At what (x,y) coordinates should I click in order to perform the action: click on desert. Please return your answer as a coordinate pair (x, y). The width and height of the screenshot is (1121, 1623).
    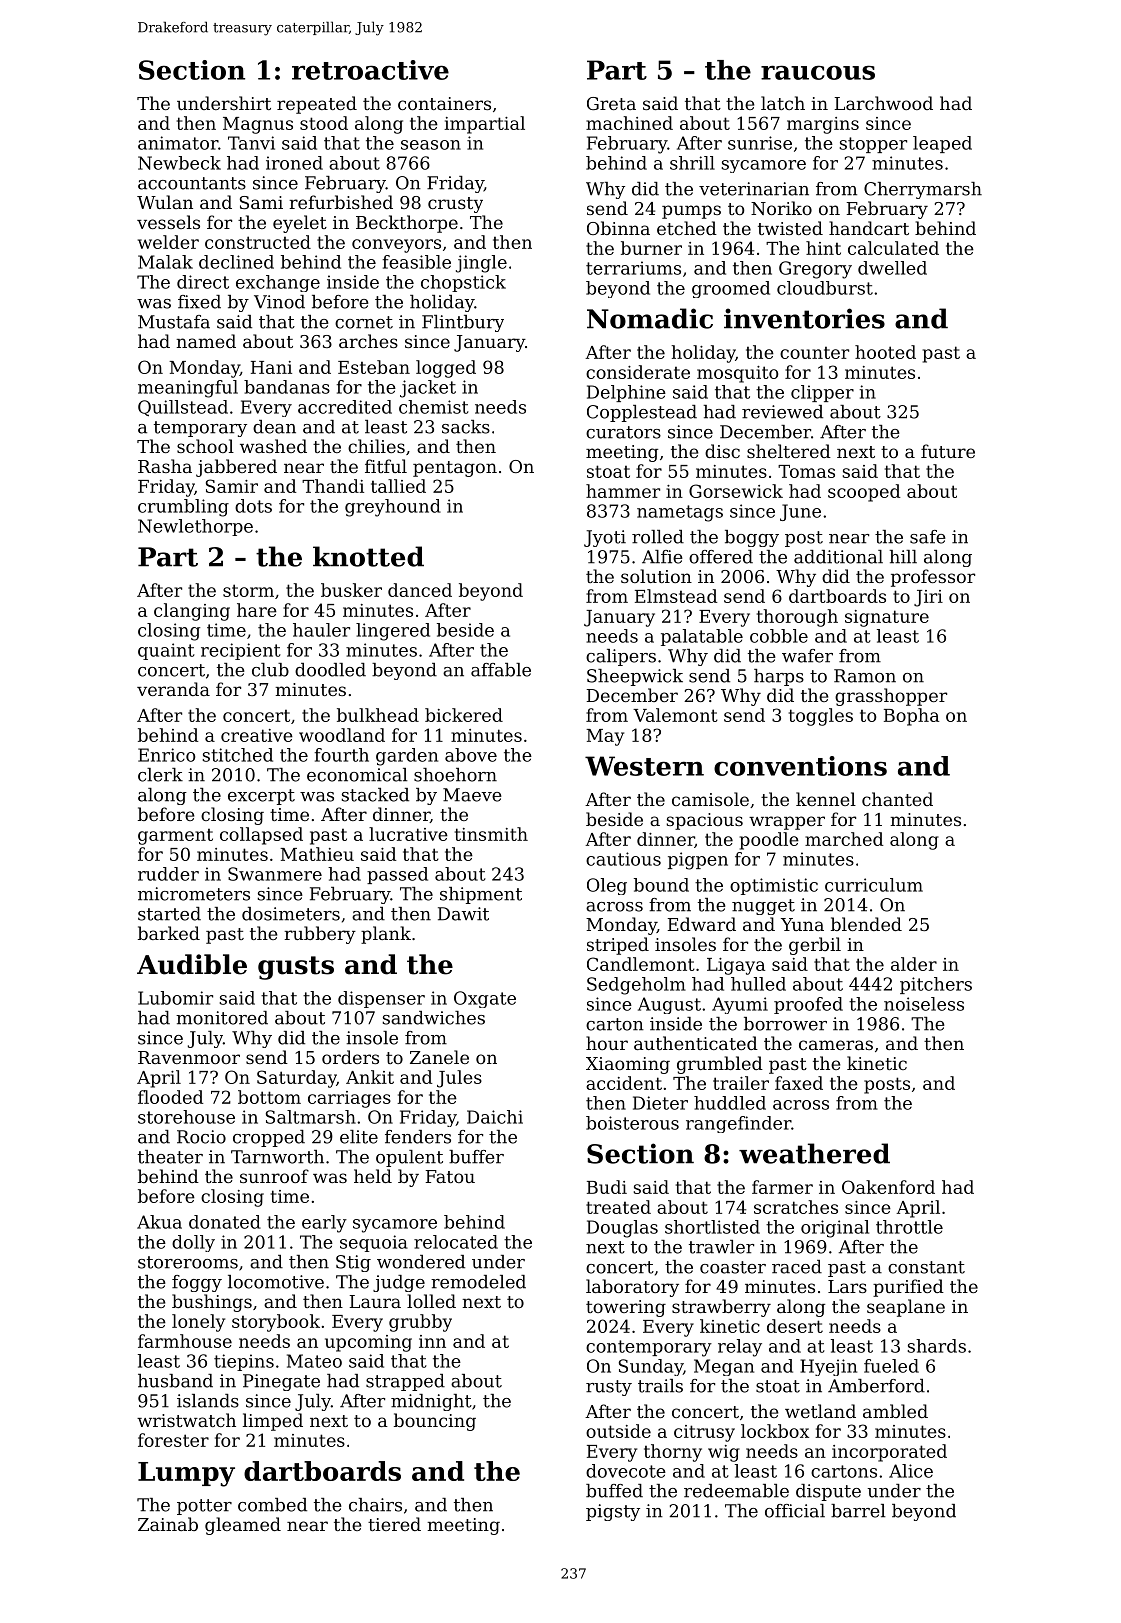
    Looking at the image, I should click on (795, 1326).
